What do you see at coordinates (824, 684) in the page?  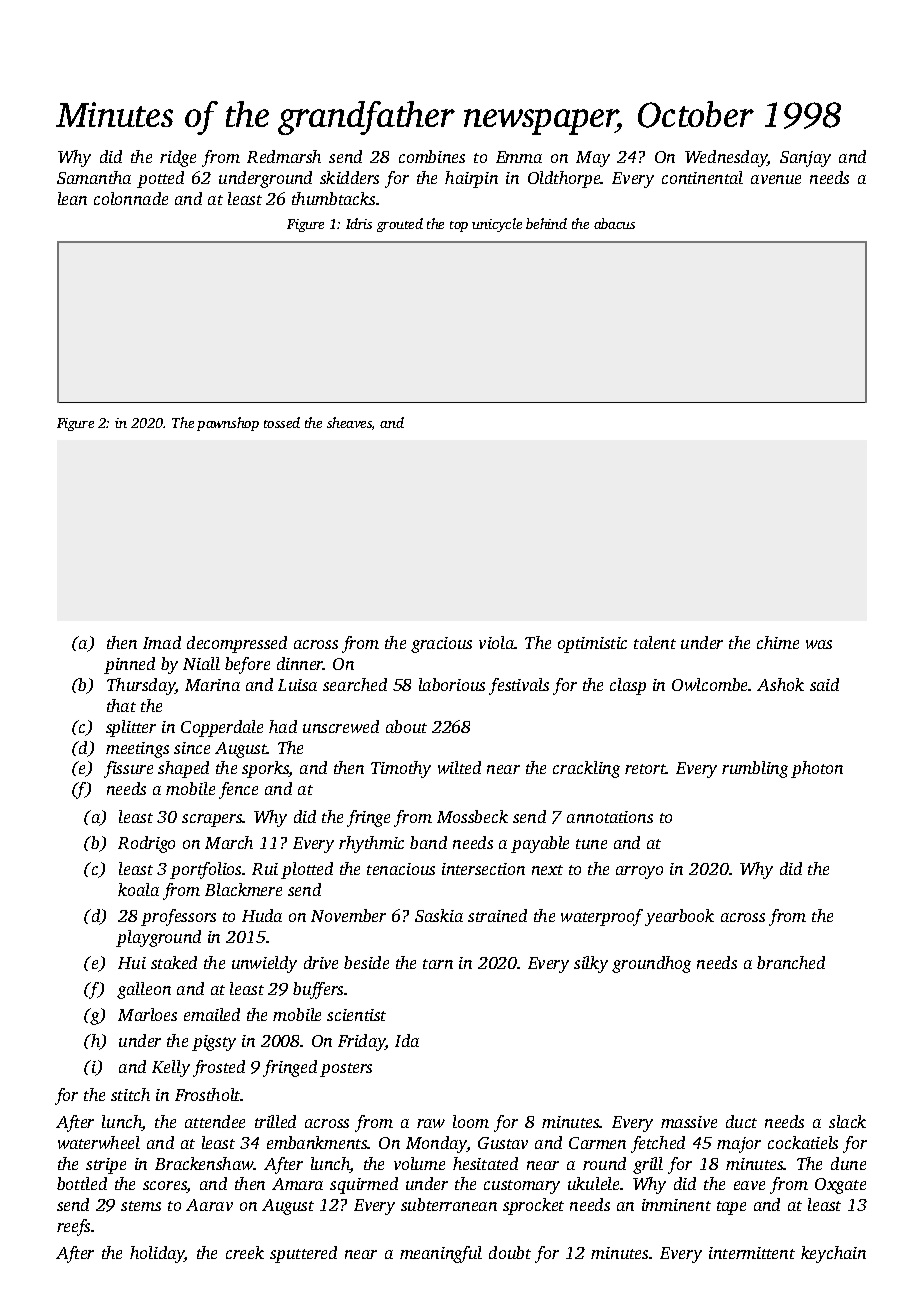 I see `said` at bounding box center [824, 684].
